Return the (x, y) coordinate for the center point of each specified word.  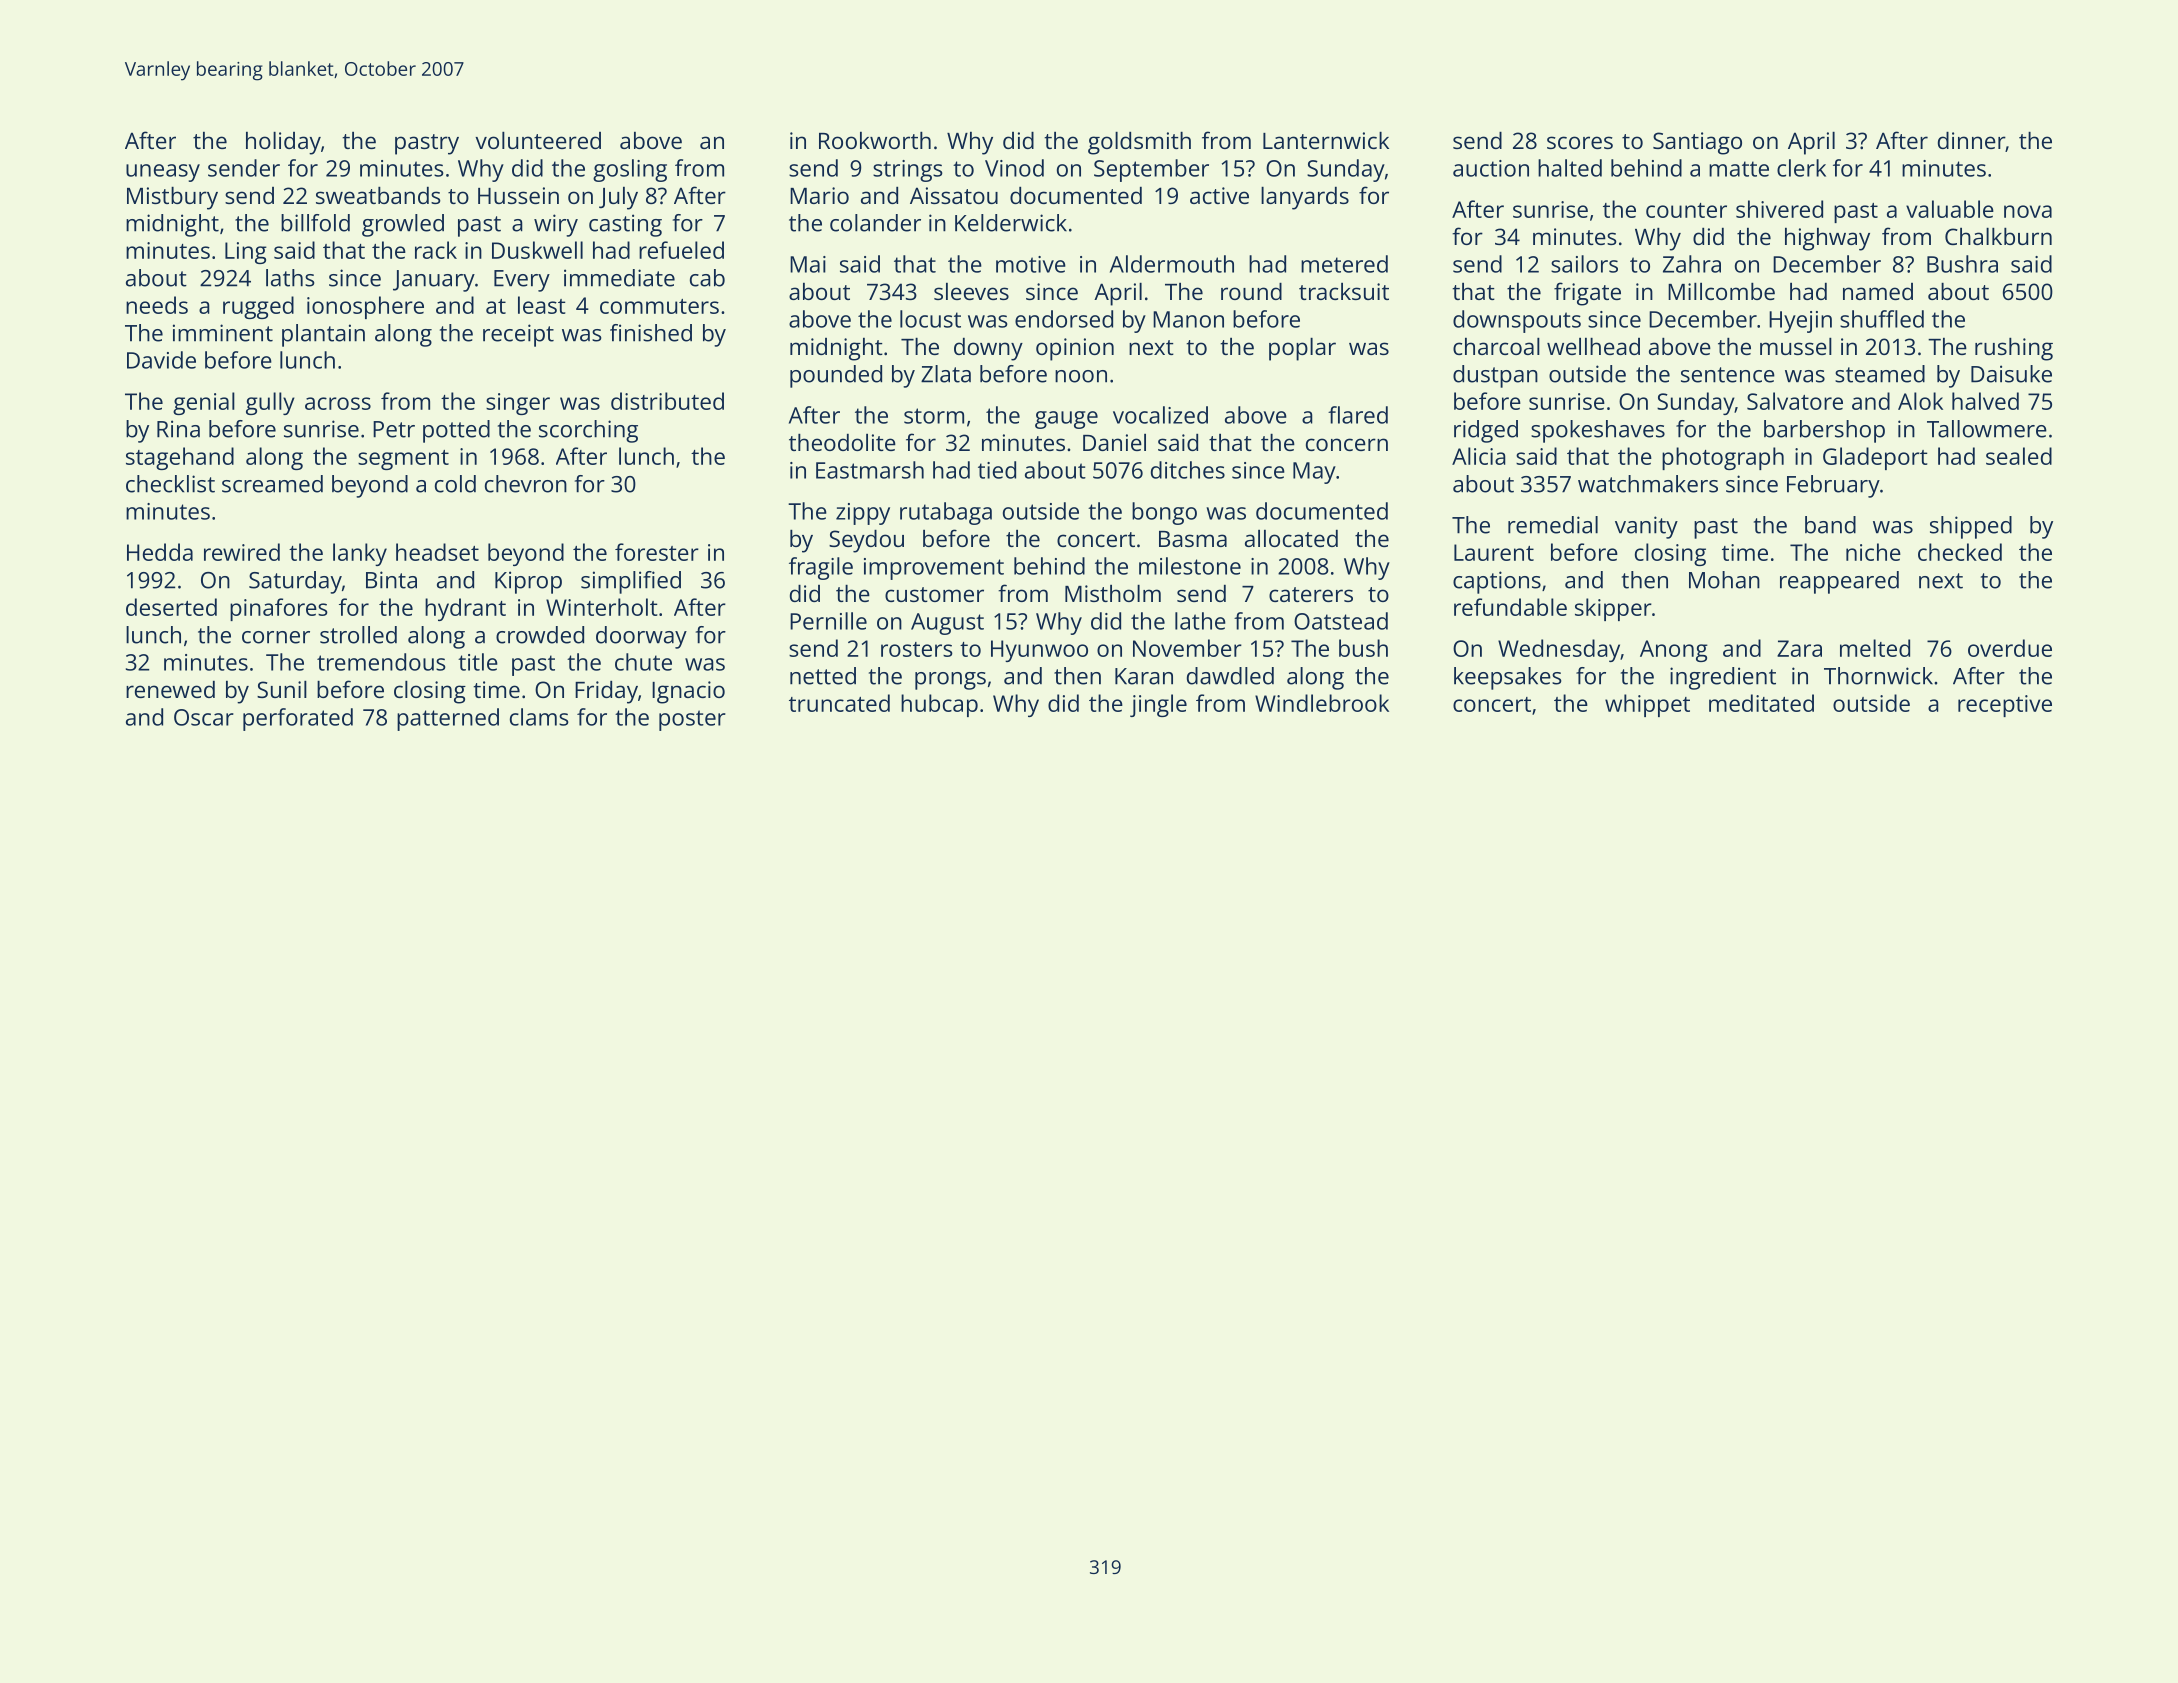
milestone (1190, 566)
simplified (631, 582)
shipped (1971, 527)
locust (930, 319)
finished (651, 333)
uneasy (163, 173)
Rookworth (875, 140)
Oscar (204, 717)
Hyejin (1800, 322)
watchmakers (1648, 484)
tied (997, 470)
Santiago (1697, 143)
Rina (178, 429)
